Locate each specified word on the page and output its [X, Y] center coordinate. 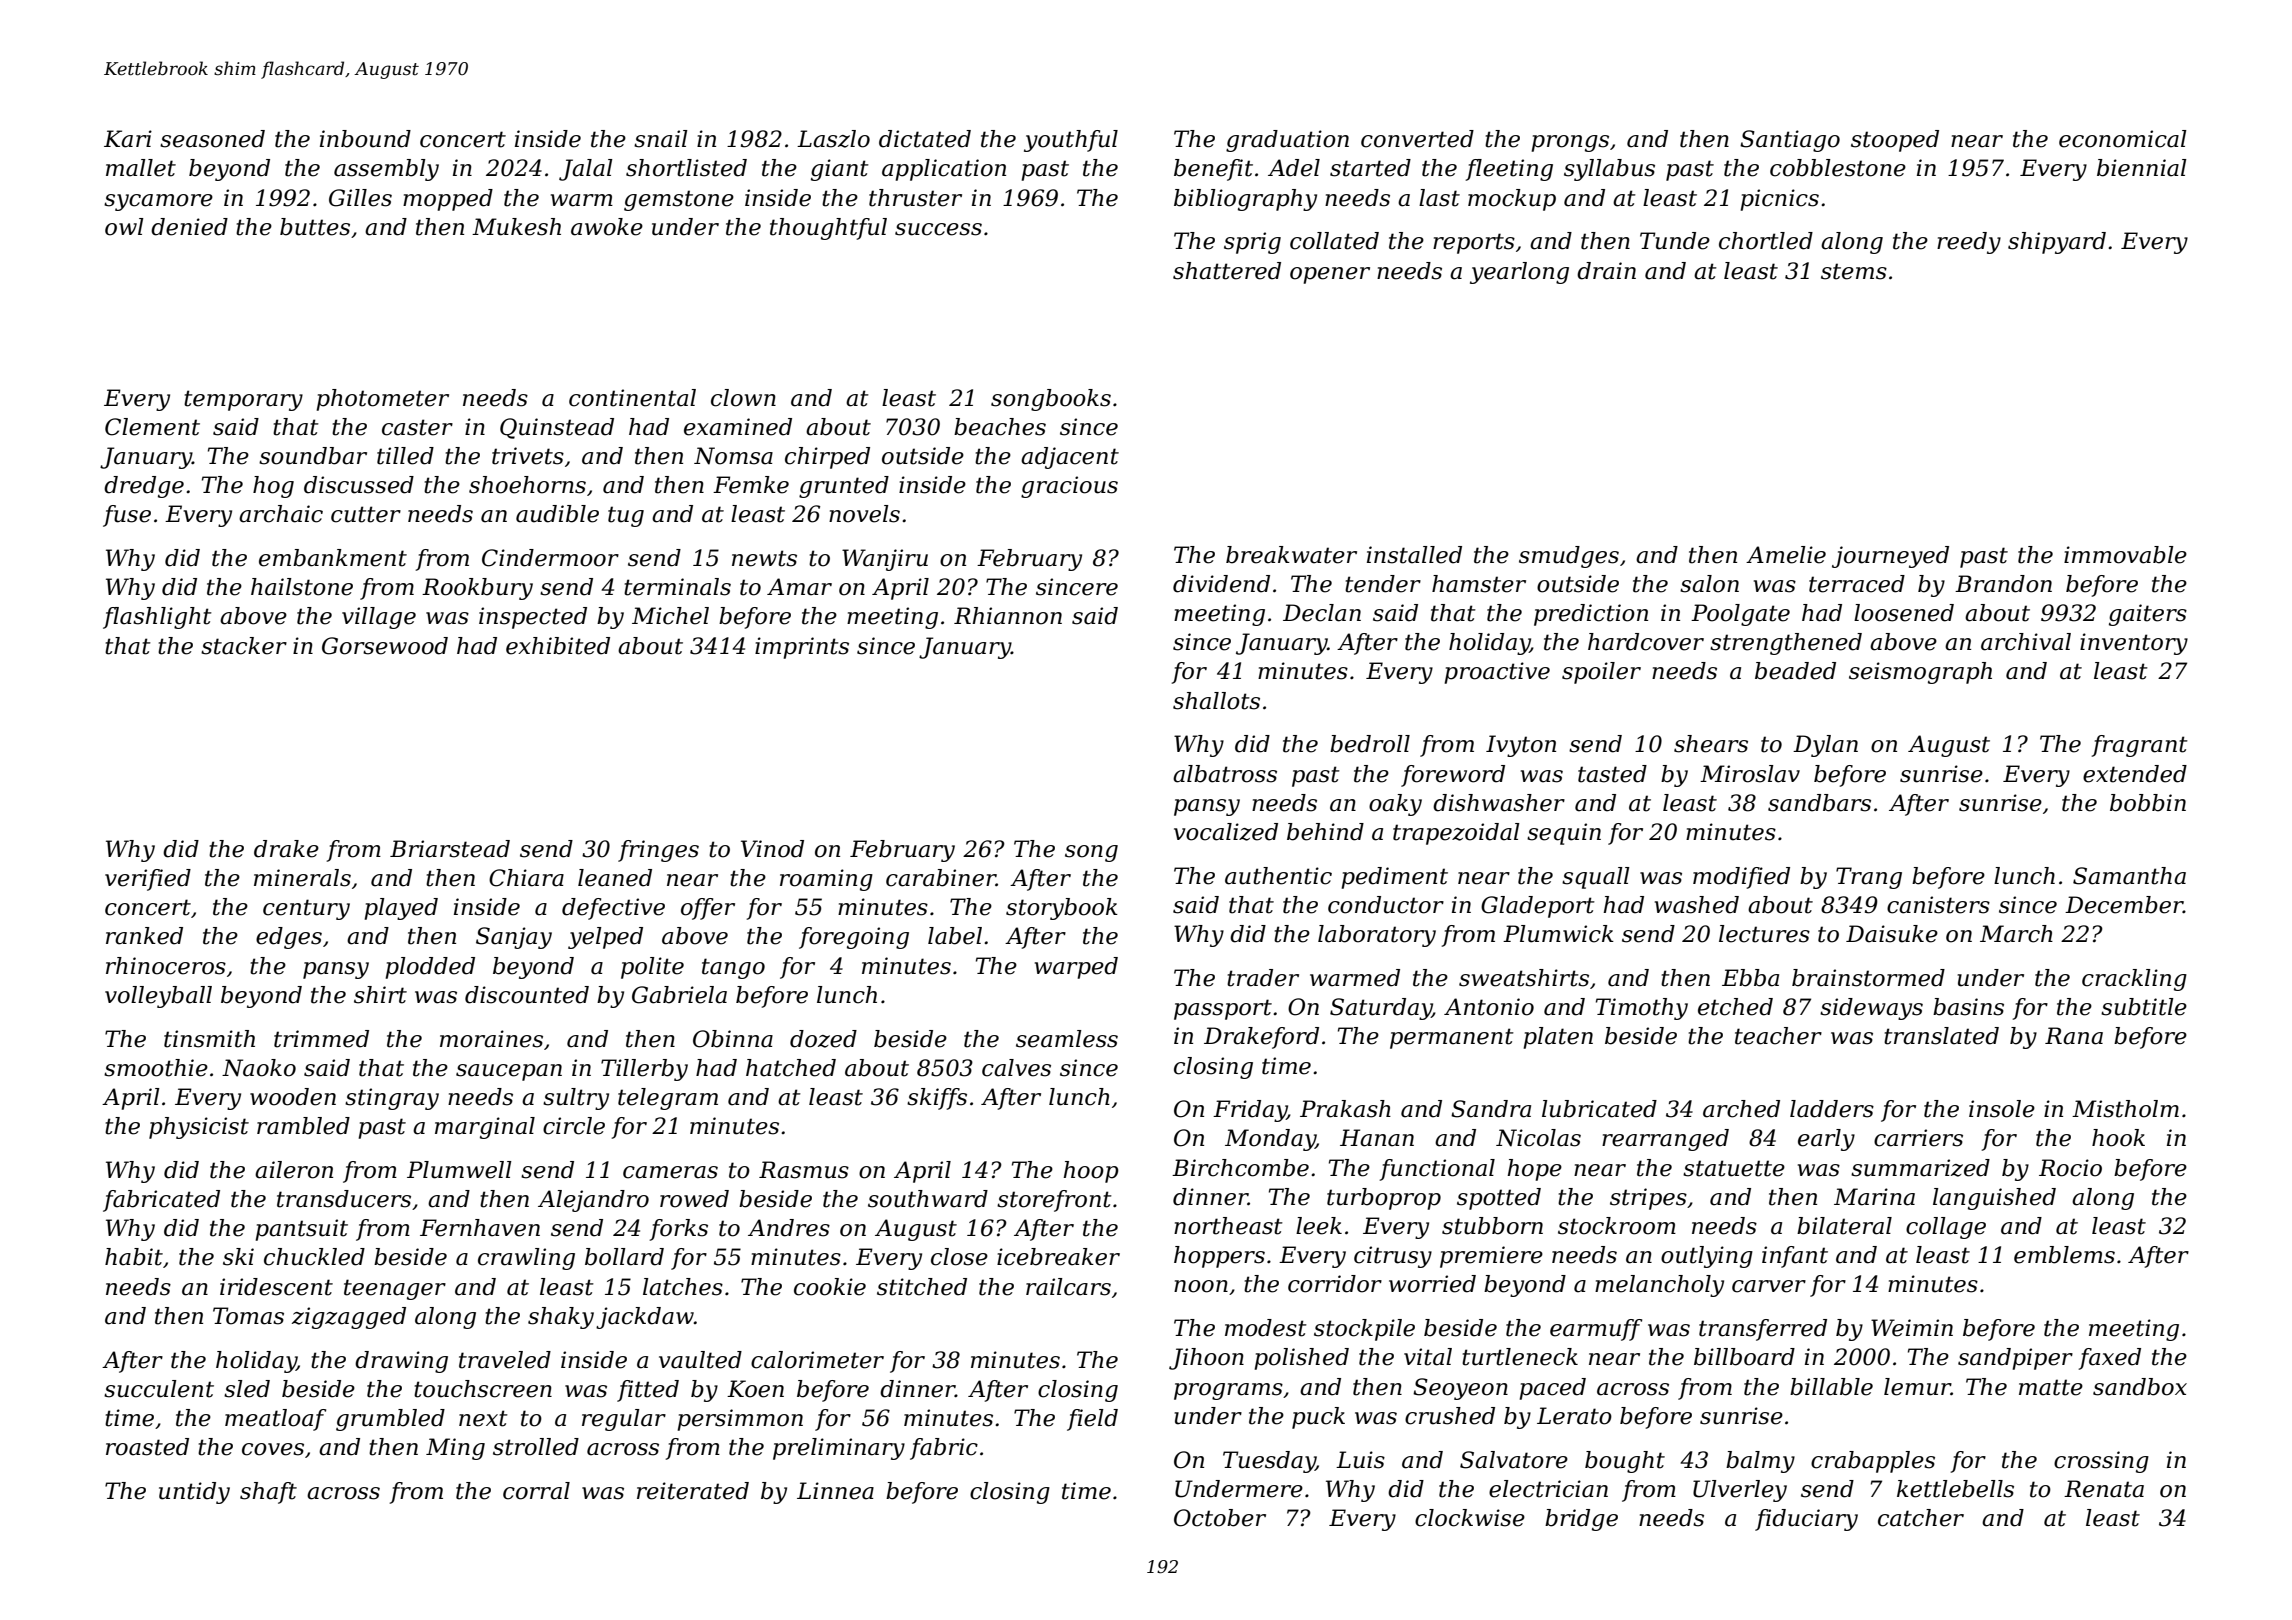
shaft [268, 1493]
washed [1697, 905]
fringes [658, 851]
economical [2123, 139]
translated [1941, 1036]
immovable [2125, 555]
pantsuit [302, 1230]
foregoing [854, 938]
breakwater [1291, 555]
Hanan [1377, 1138]
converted [1417, 139]
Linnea [835, 1491]
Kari [128, 139]
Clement [152, 427]
